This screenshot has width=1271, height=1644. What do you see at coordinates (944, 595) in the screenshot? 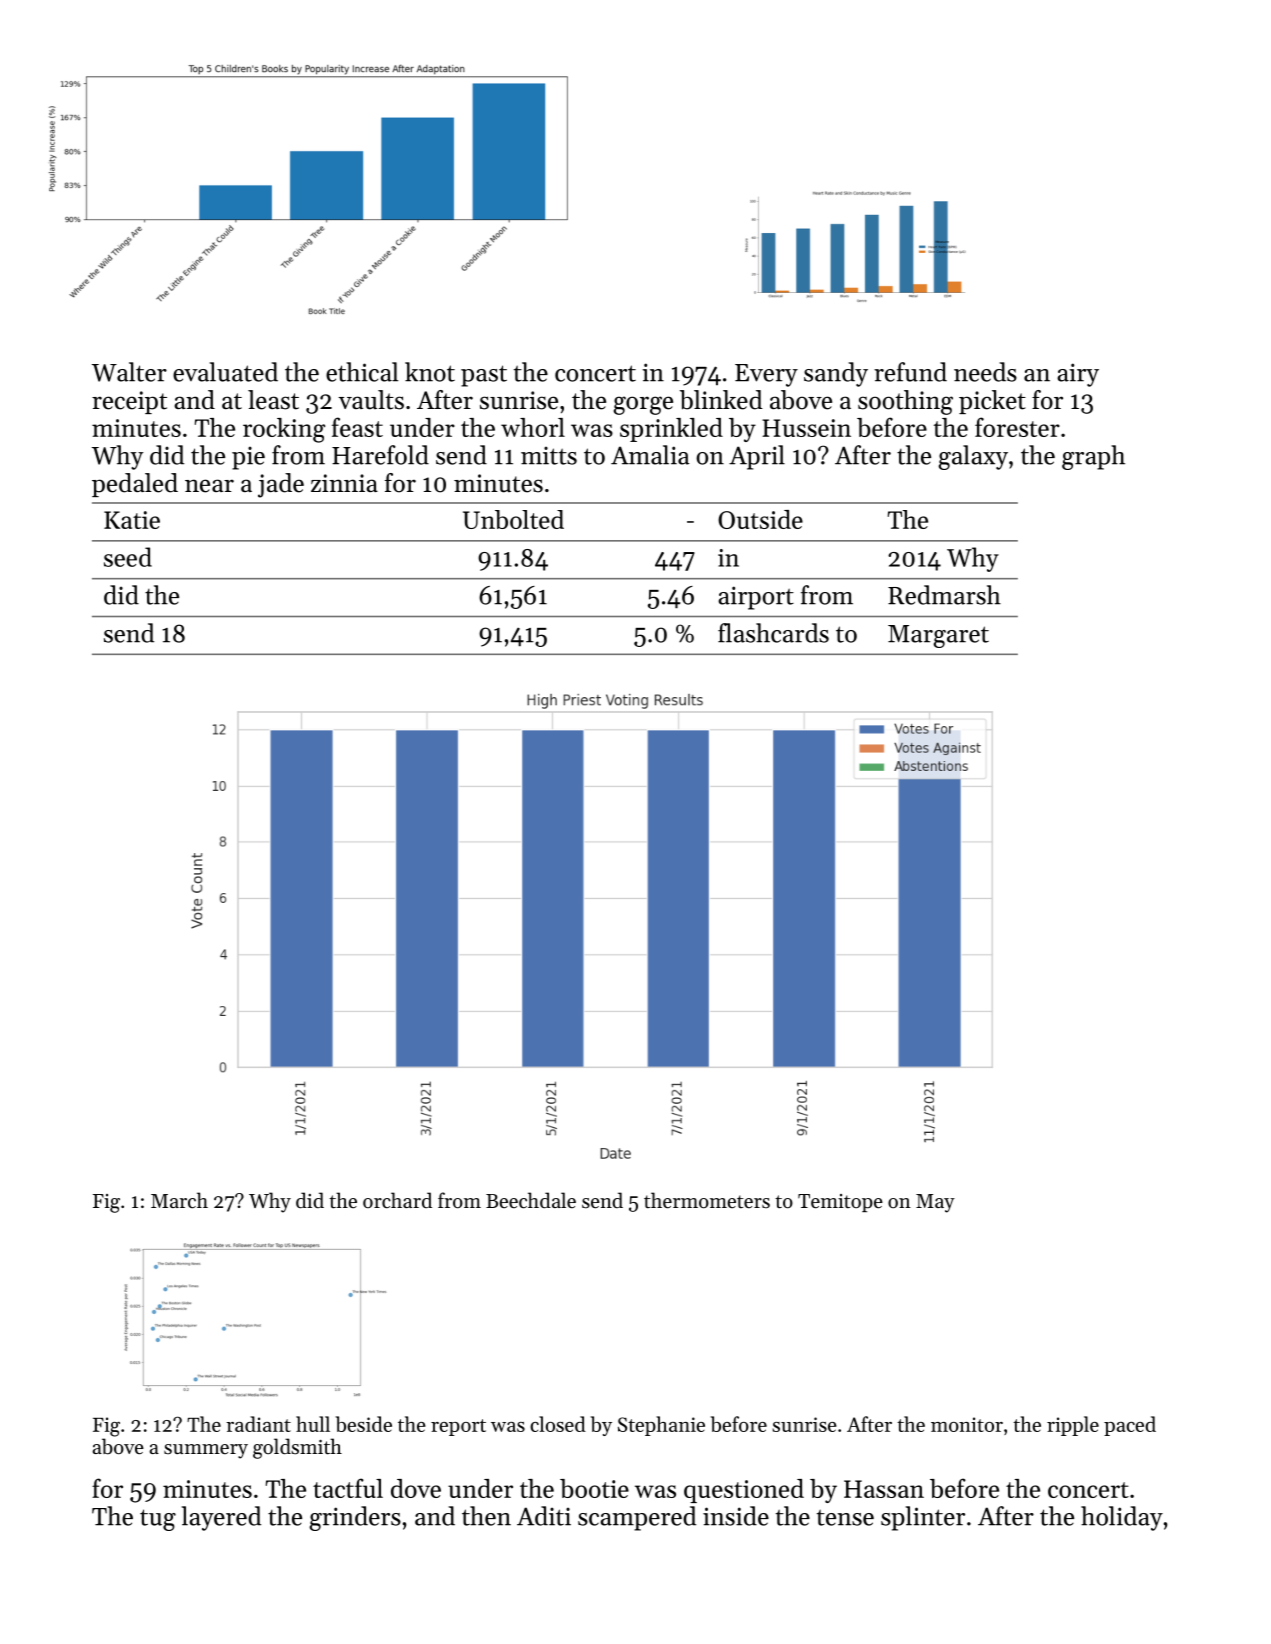
I see `Redmarsh` at bounding box center [944, 595].
